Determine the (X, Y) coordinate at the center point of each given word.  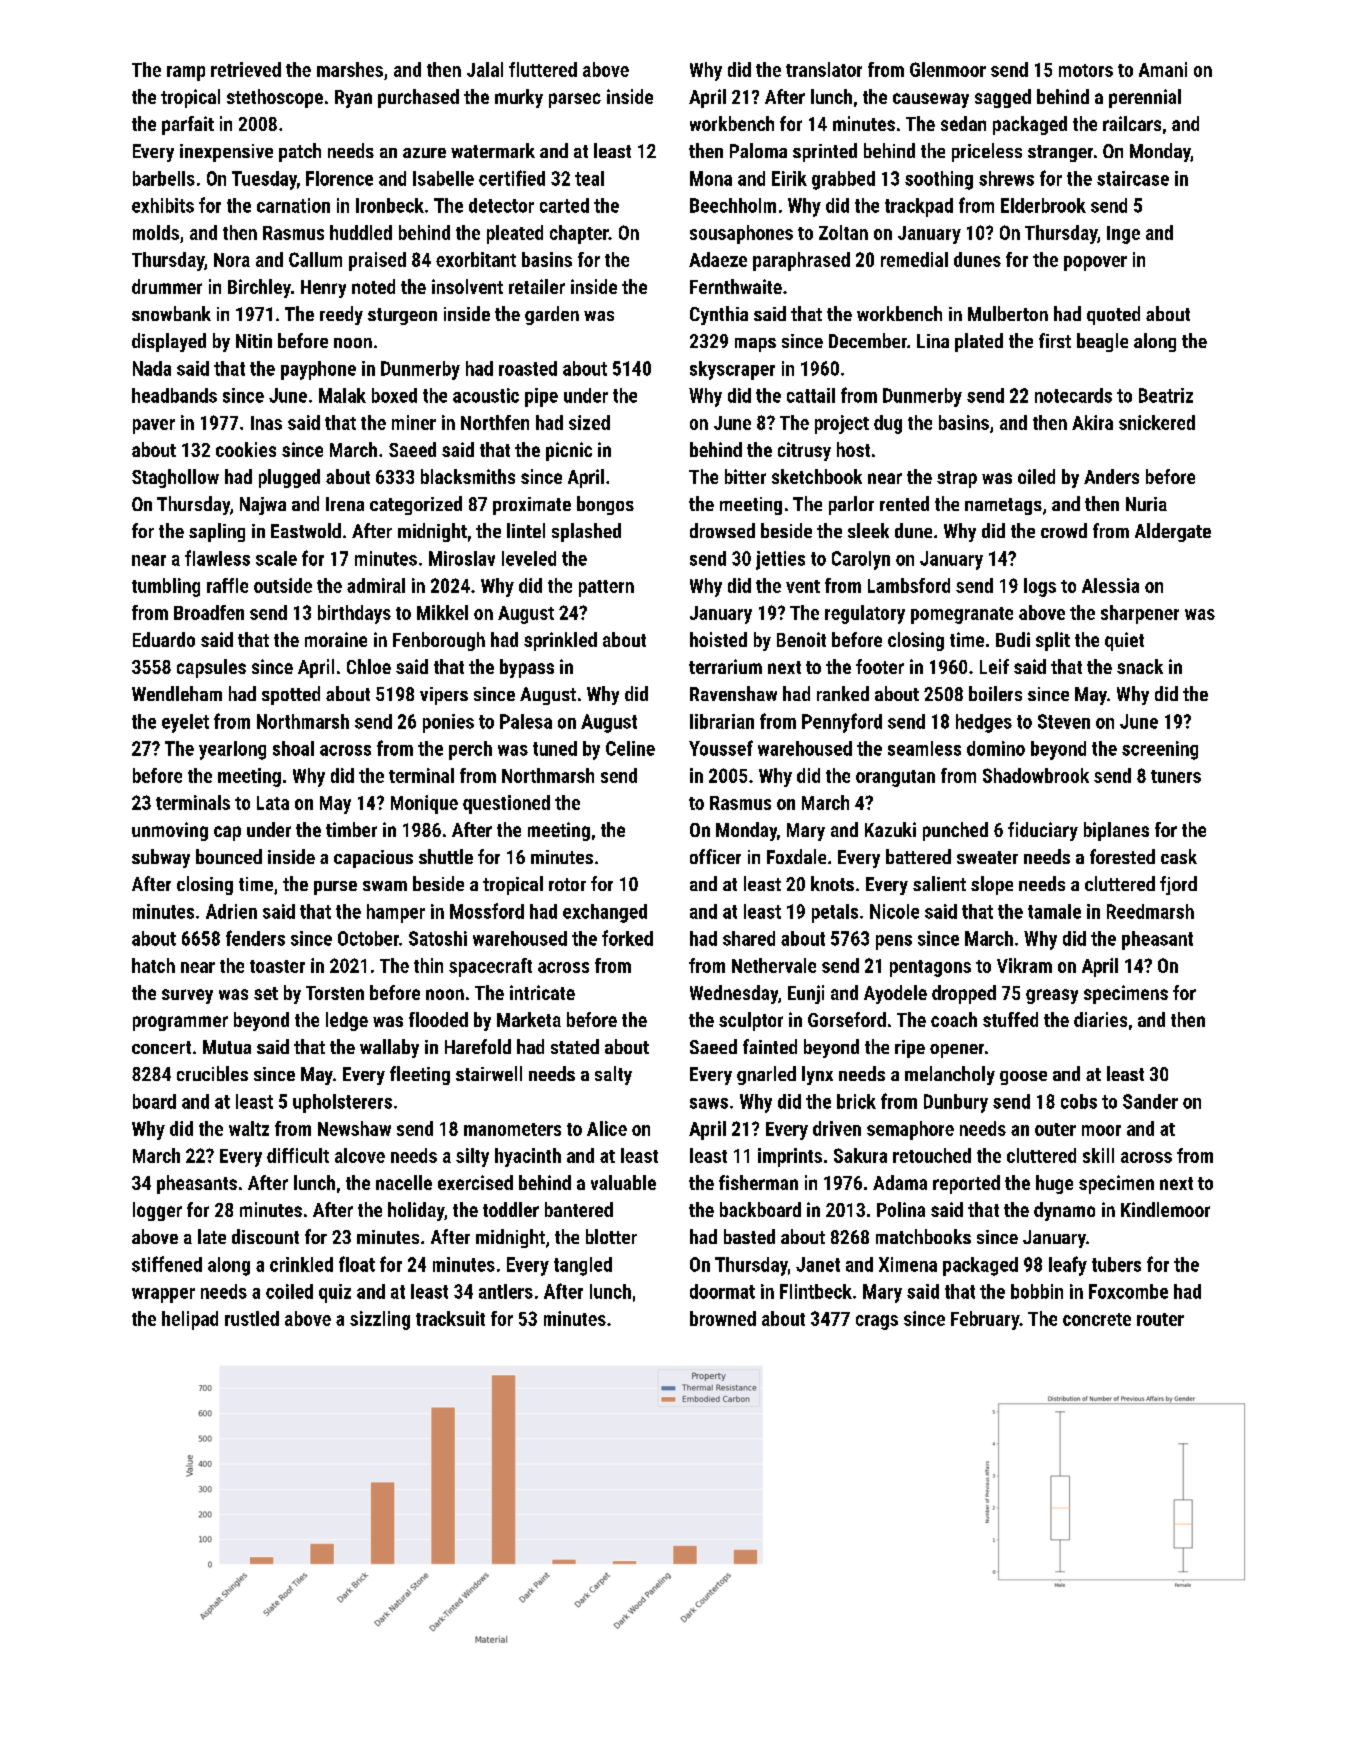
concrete (1097, 1319)
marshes (350, 69)
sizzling (380, 1320)
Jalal (485, 69)
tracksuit (450, 1318)
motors (1086, 70)
